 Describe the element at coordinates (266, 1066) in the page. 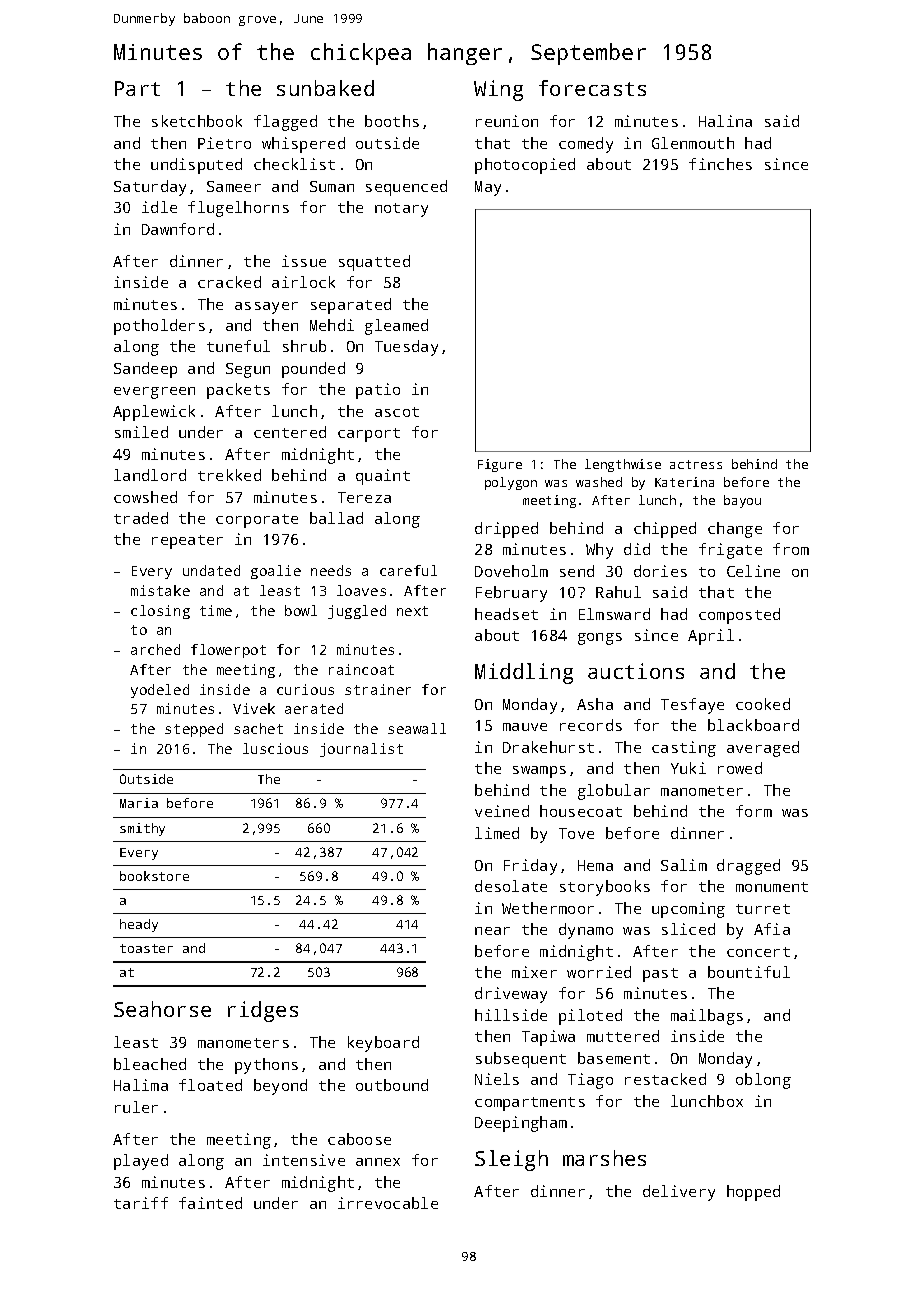

I see `pythons` at that location.
